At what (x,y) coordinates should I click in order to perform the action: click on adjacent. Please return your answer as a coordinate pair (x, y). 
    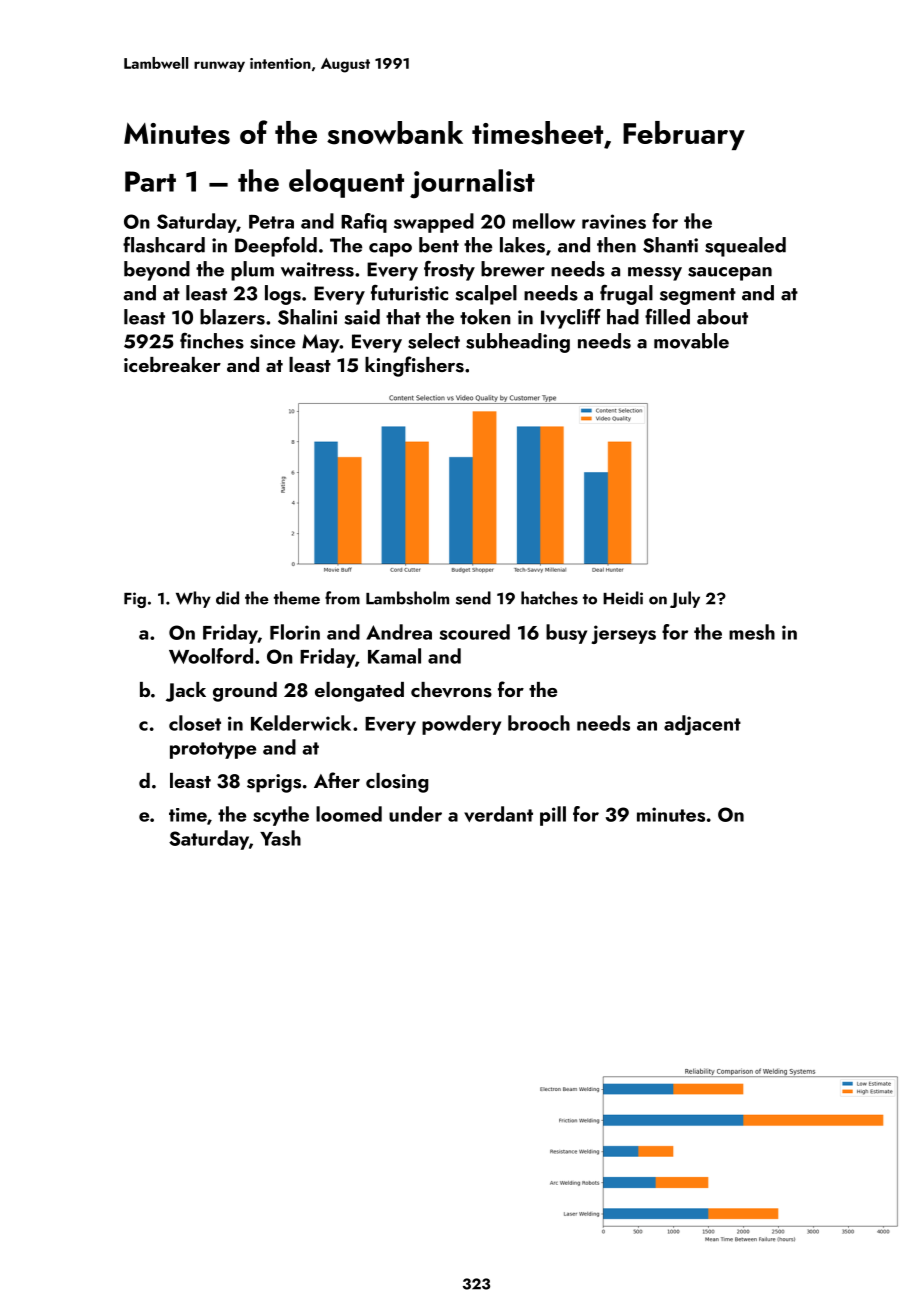
    Looking at the image, I should click on (702, 725).
